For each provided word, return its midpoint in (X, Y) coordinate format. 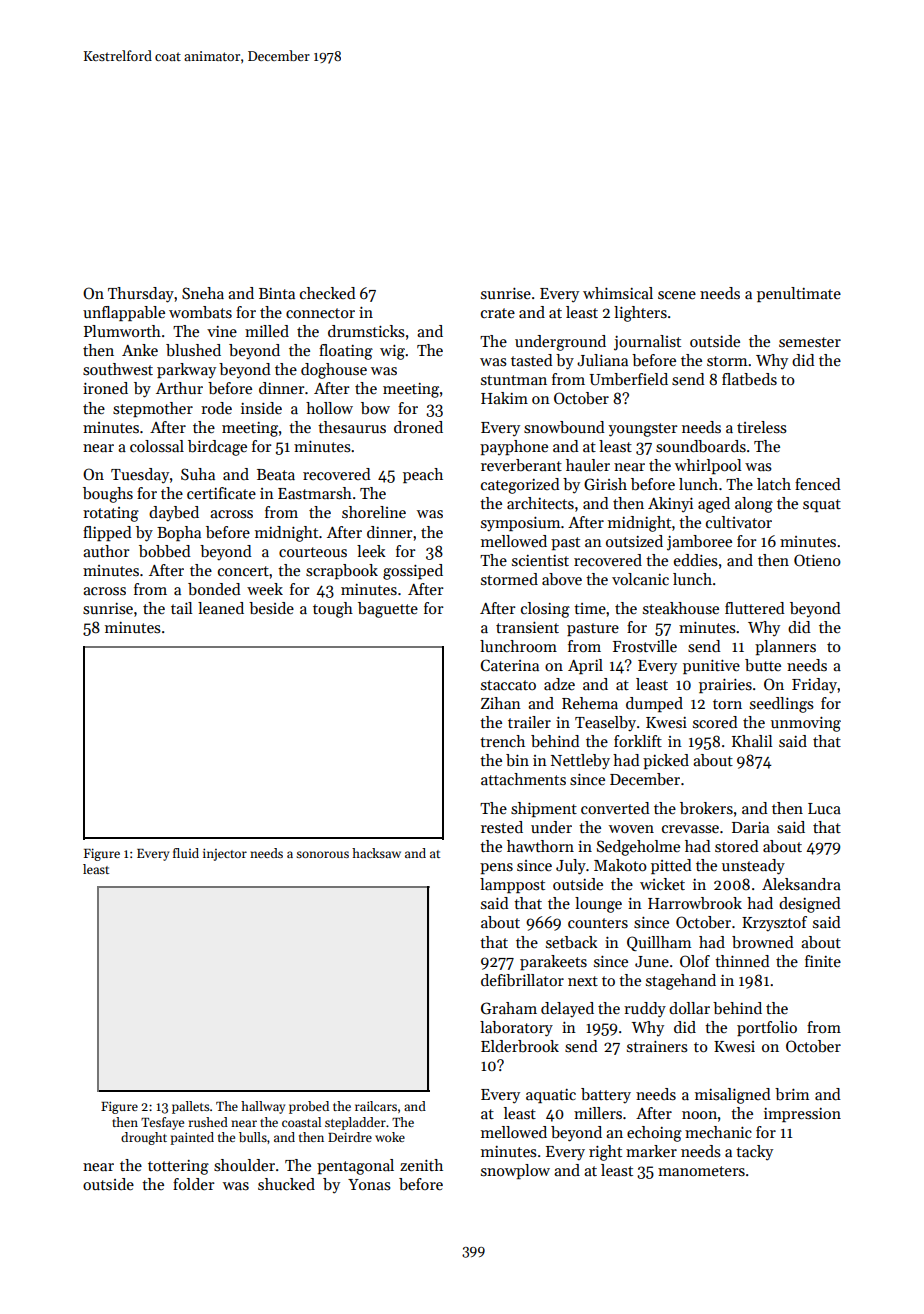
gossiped (413, 572)
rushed (208, 1122)
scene (677, 295)
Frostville (645, 646)
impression (802, 1115)
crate (498, 313)
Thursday (141, 295)
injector (225, 854)
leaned (221, 608)
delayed (567, 1010)
